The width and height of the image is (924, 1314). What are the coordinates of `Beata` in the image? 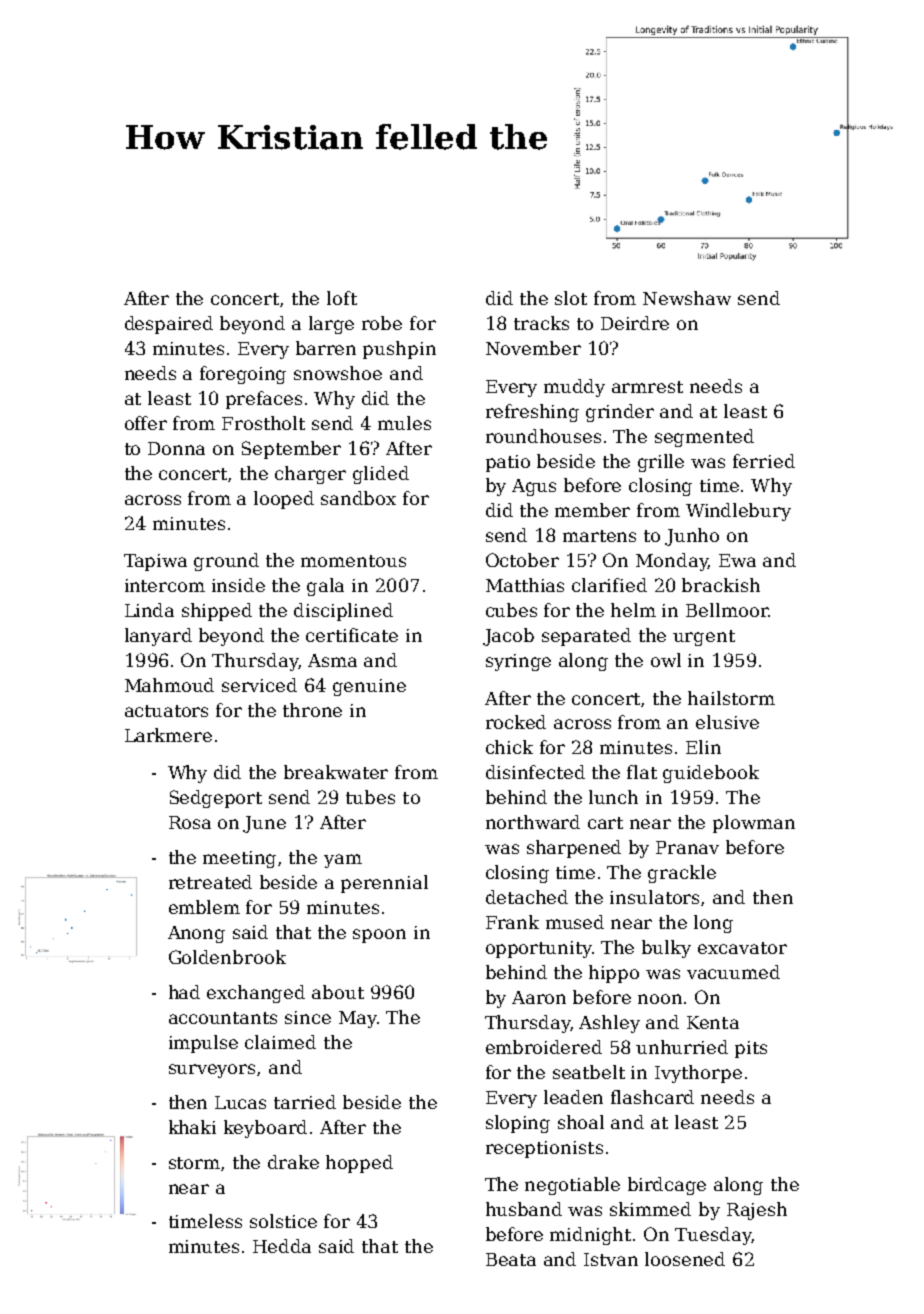 It's located at (511, 1259).
